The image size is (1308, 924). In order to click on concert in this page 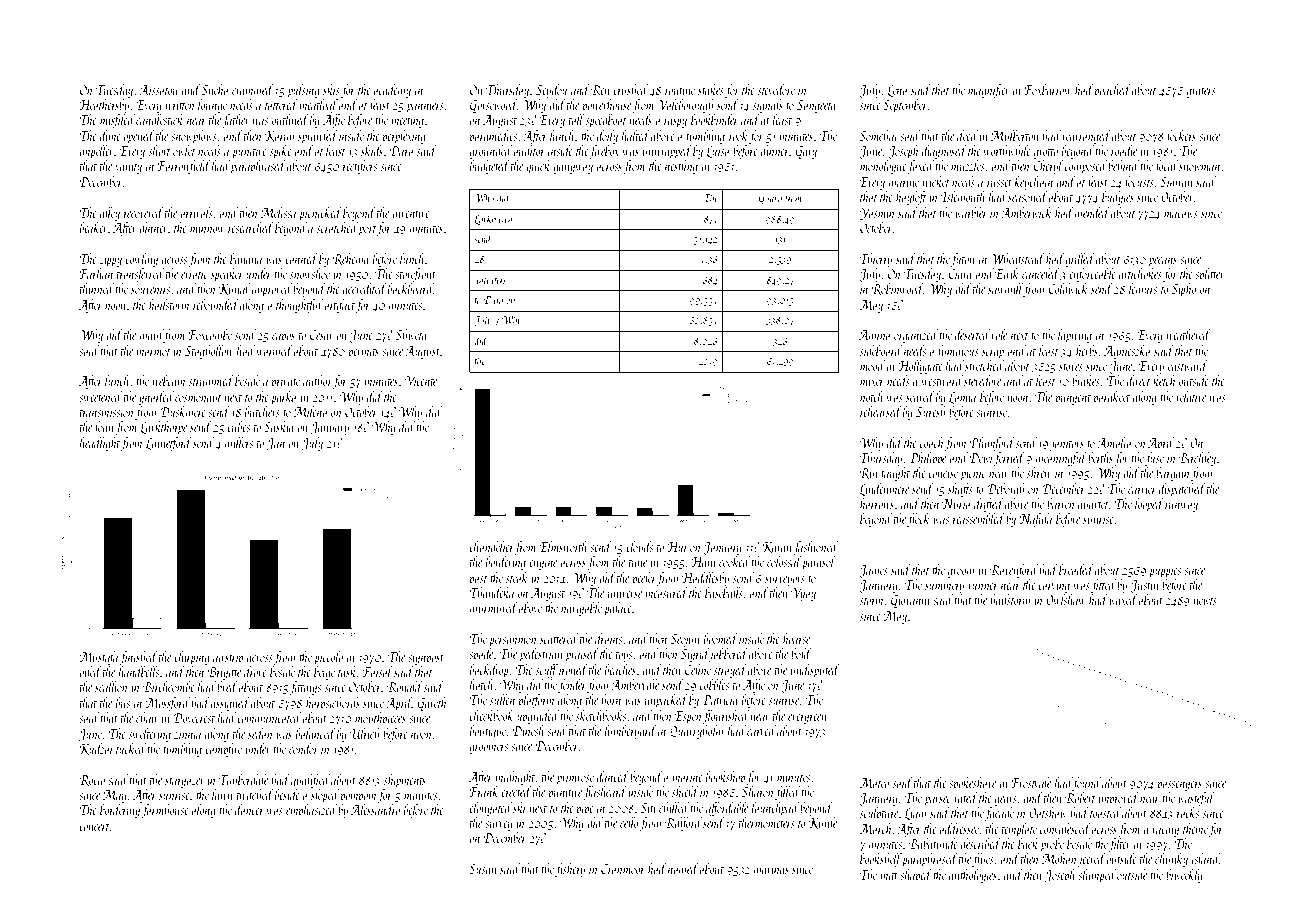, I will do `click(94, 827)`.
